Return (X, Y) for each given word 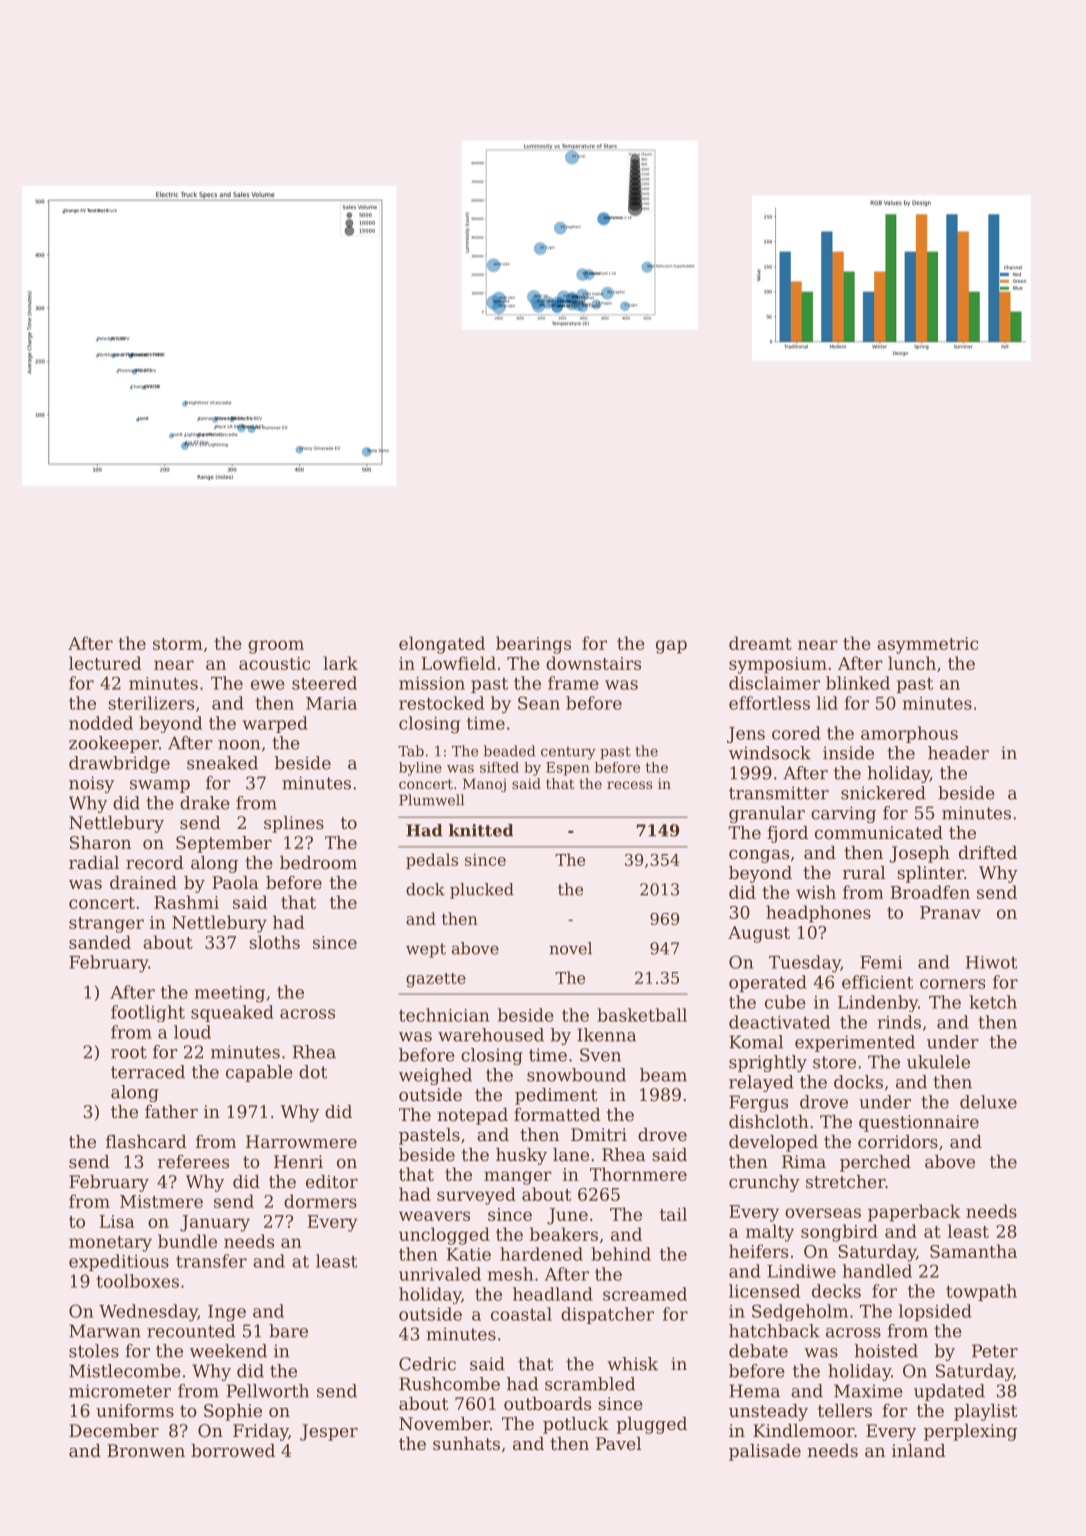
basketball (642, 1015)
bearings (533, 645)
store (834, 1062)
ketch (993, 1002)
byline (420, 769)
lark (340, 663)
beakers (564, 1234)
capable (259, 1073)
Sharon (100, 842)
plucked (482, 891)
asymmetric (927, 645)
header (958, 753)
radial (94, 862)
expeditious (119, 1262)
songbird (839, 1233)
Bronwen (146, 1450)
